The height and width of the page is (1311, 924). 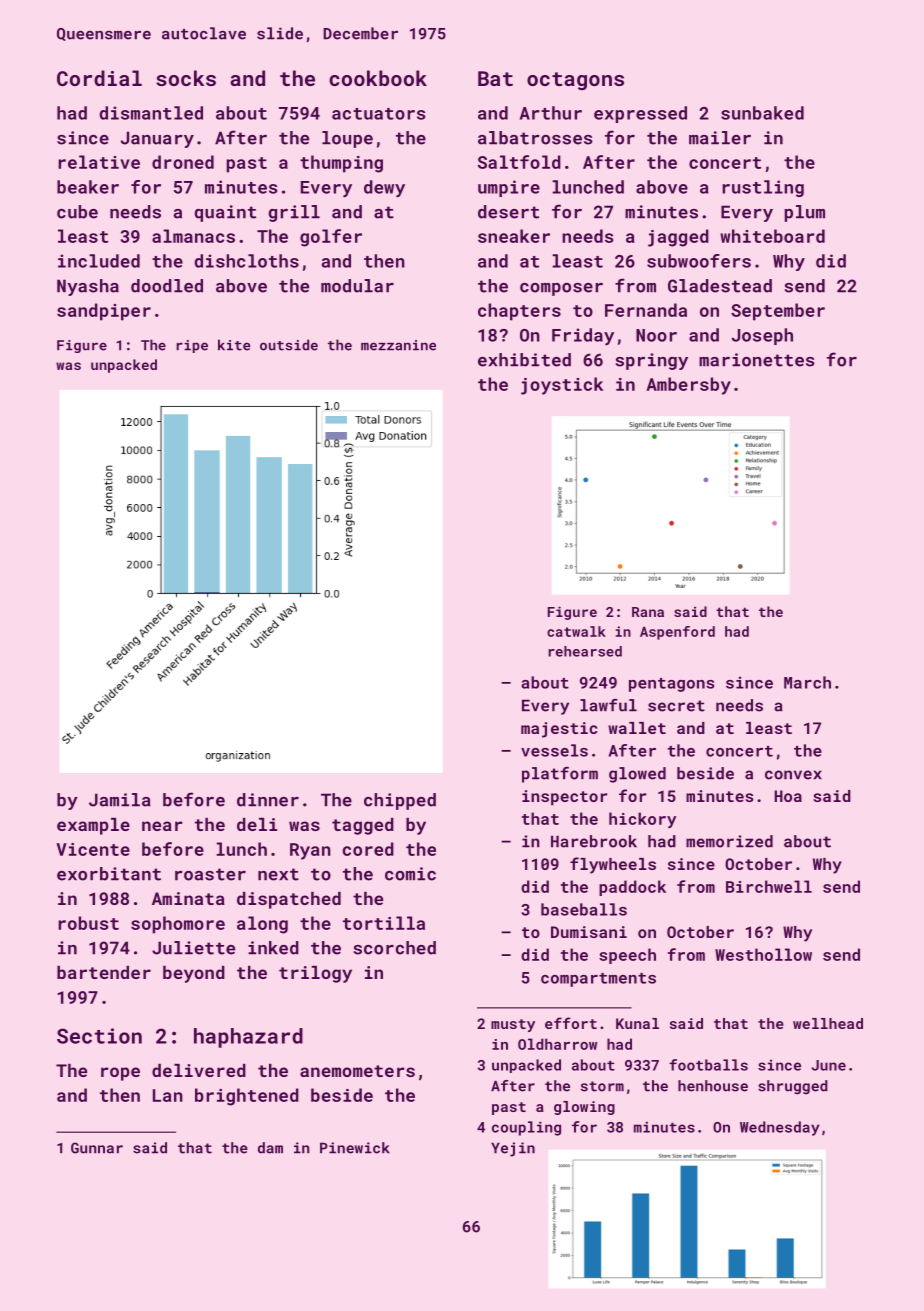 I want to click on convex, so click(x=793, y=775).
